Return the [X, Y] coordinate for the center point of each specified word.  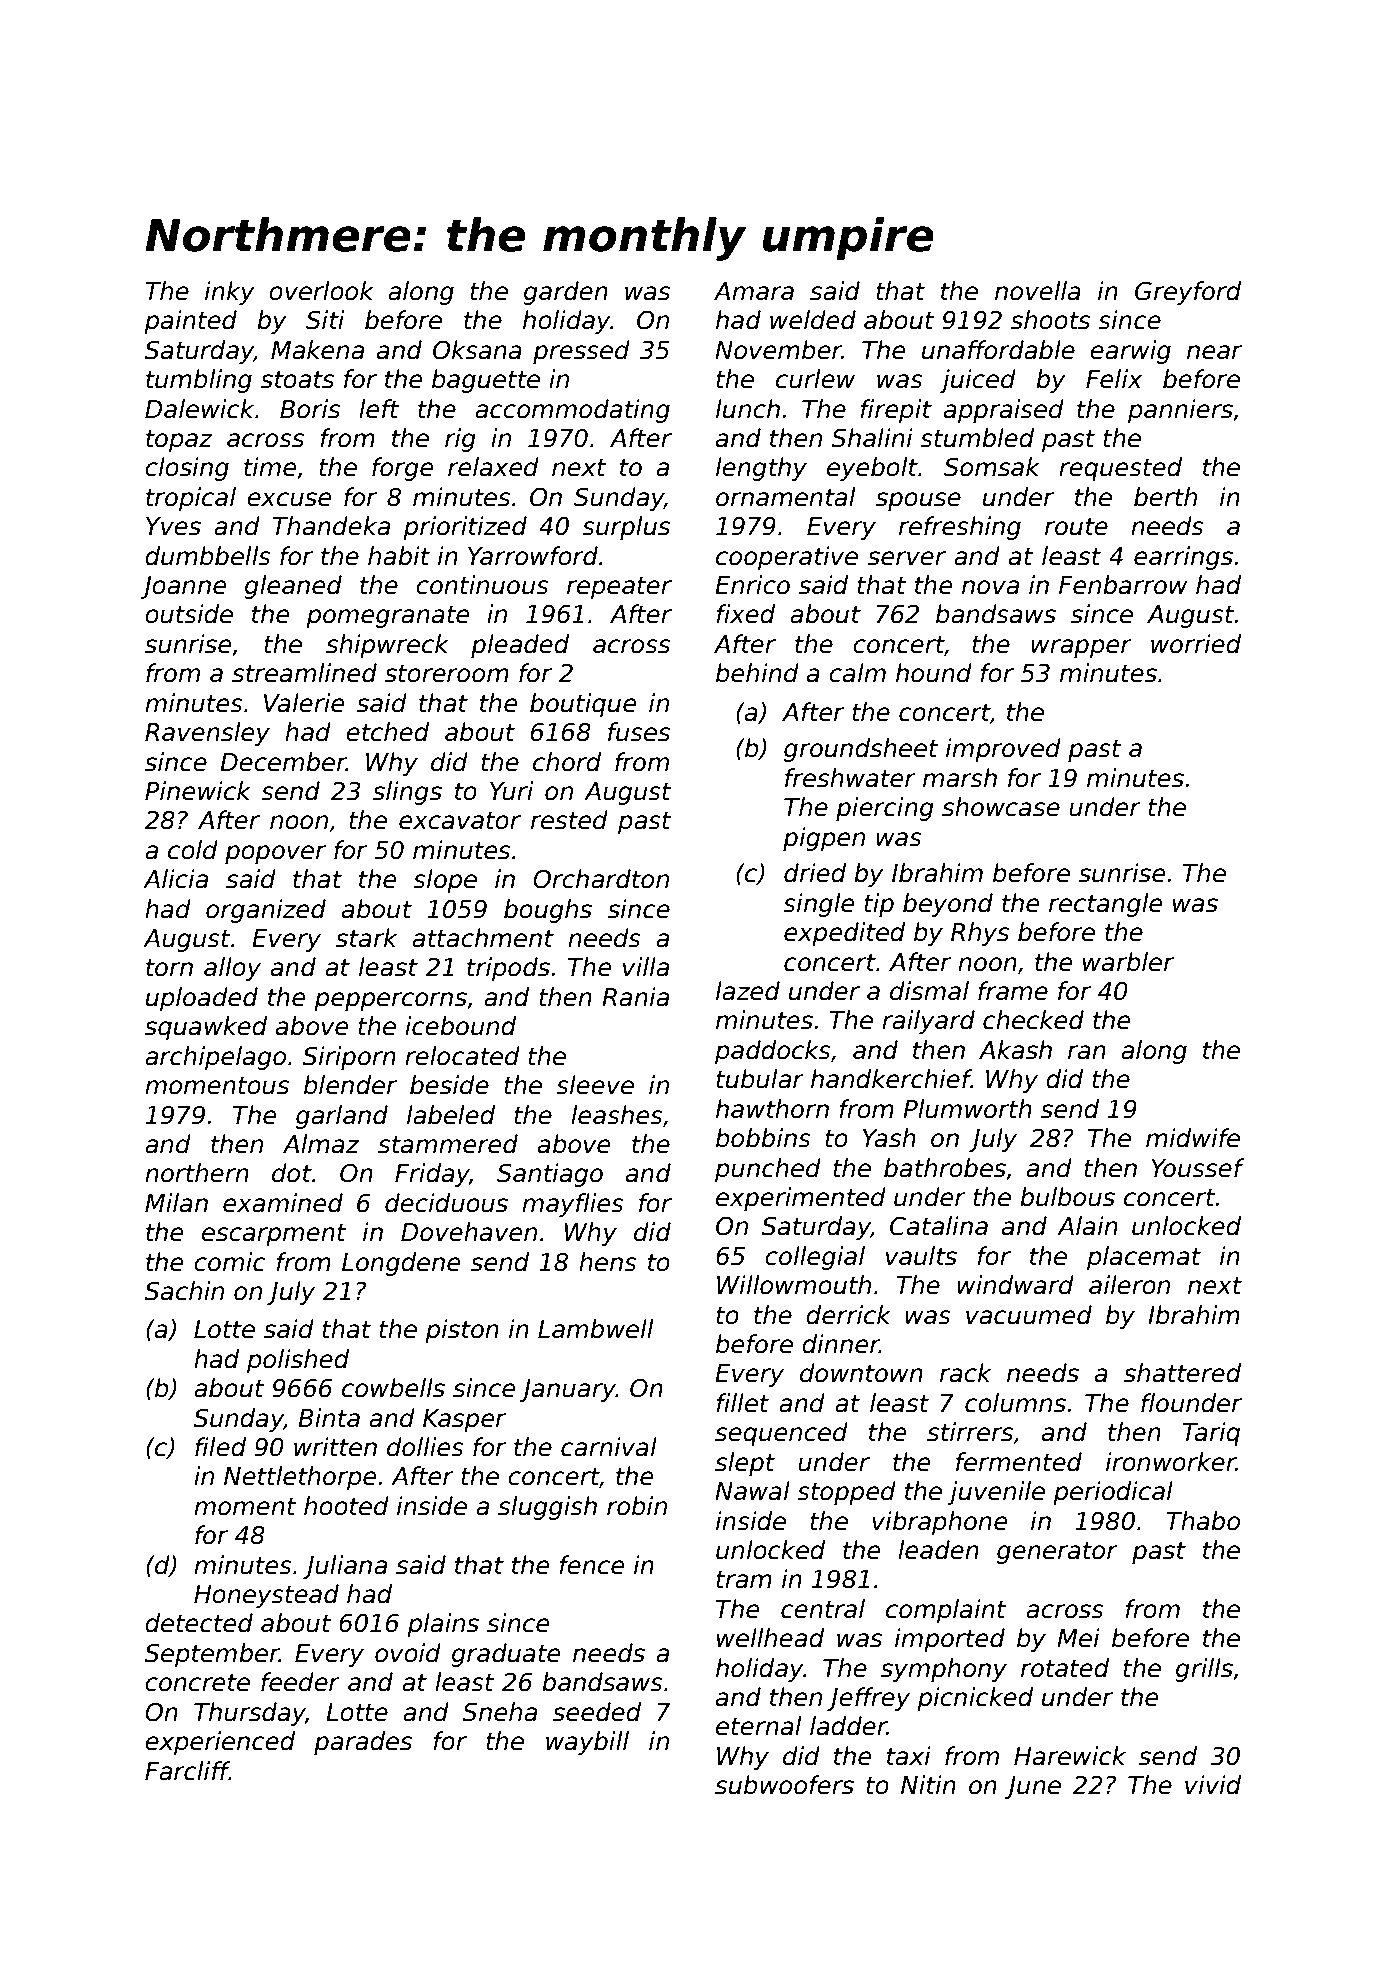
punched [768, 1170]
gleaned [293, 587]
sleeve [595, 1085]
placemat [1144, 1258]
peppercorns [390, 1001]
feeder [300, 1682]
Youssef [1197, 1168]
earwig [1130, 352]
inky [230, 293]
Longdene [401, 1264]
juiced [978, 381]
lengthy [761, 469]
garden [566, 293]
